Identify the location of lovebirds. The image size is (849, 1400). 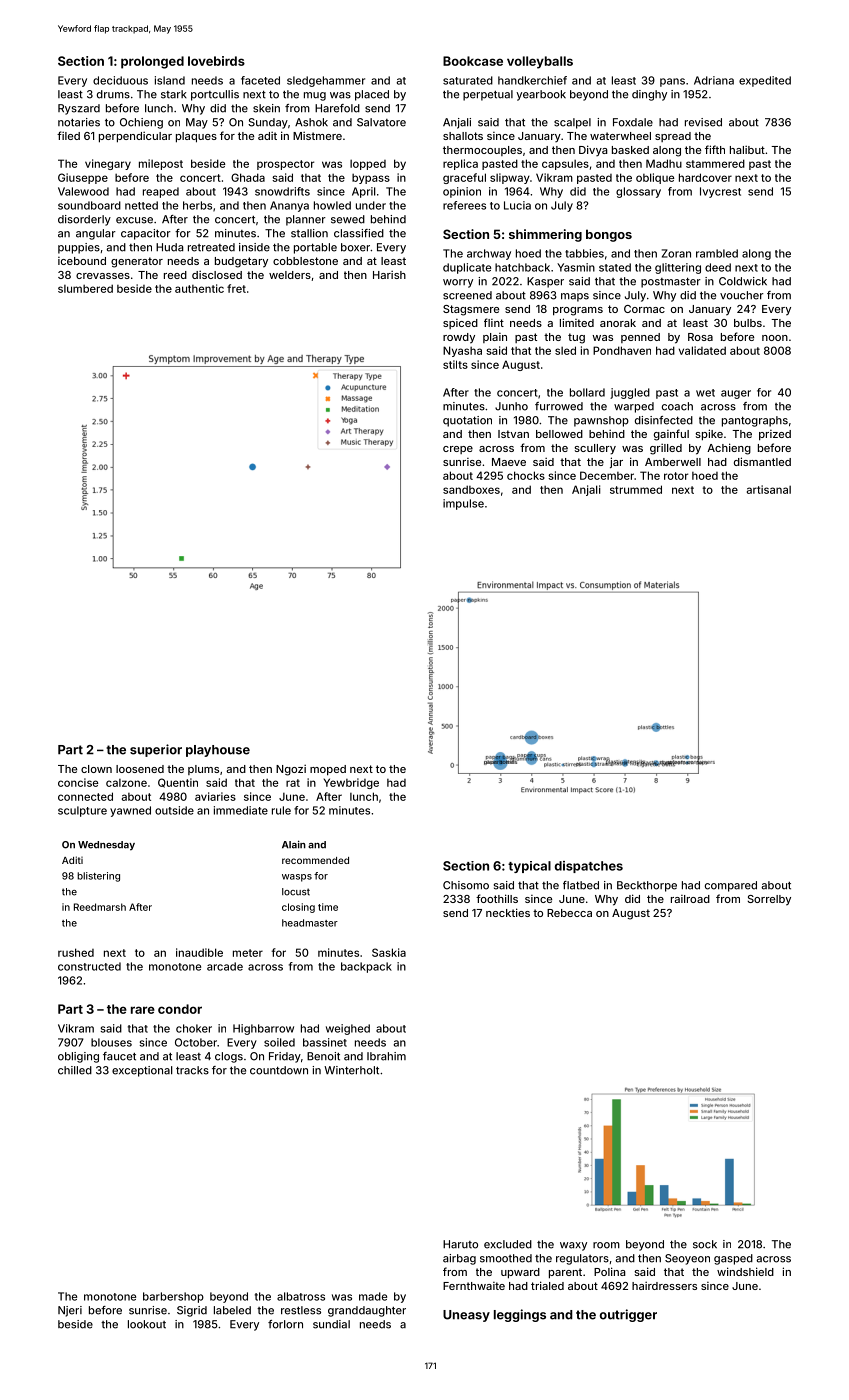
(216, 61).
